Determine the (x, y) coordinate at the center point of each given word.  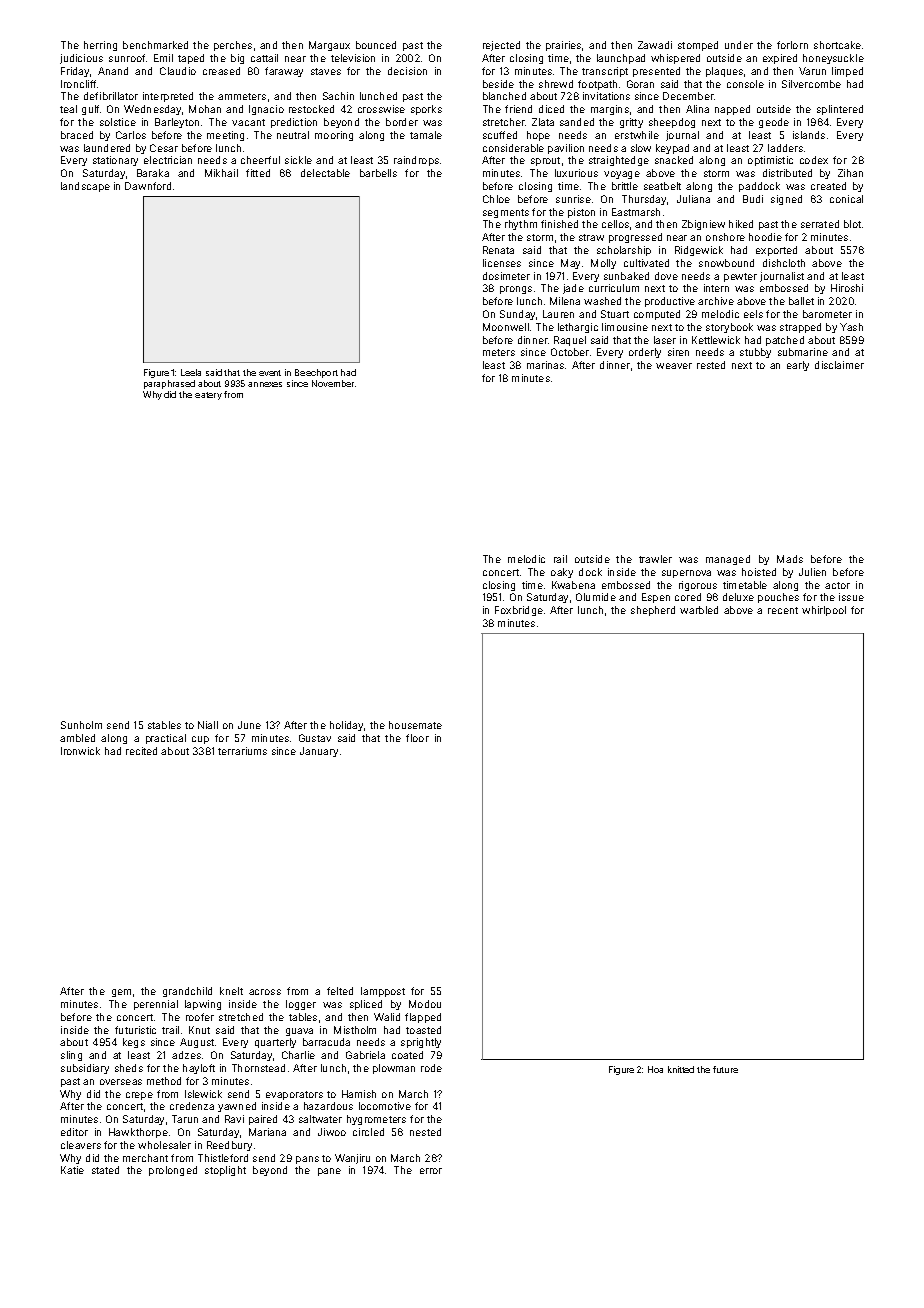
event (270, 373)
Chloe (496, 199)
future (725, 1069)
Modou (425, 1004)
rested (711, 365)
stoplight (225, 1171)
